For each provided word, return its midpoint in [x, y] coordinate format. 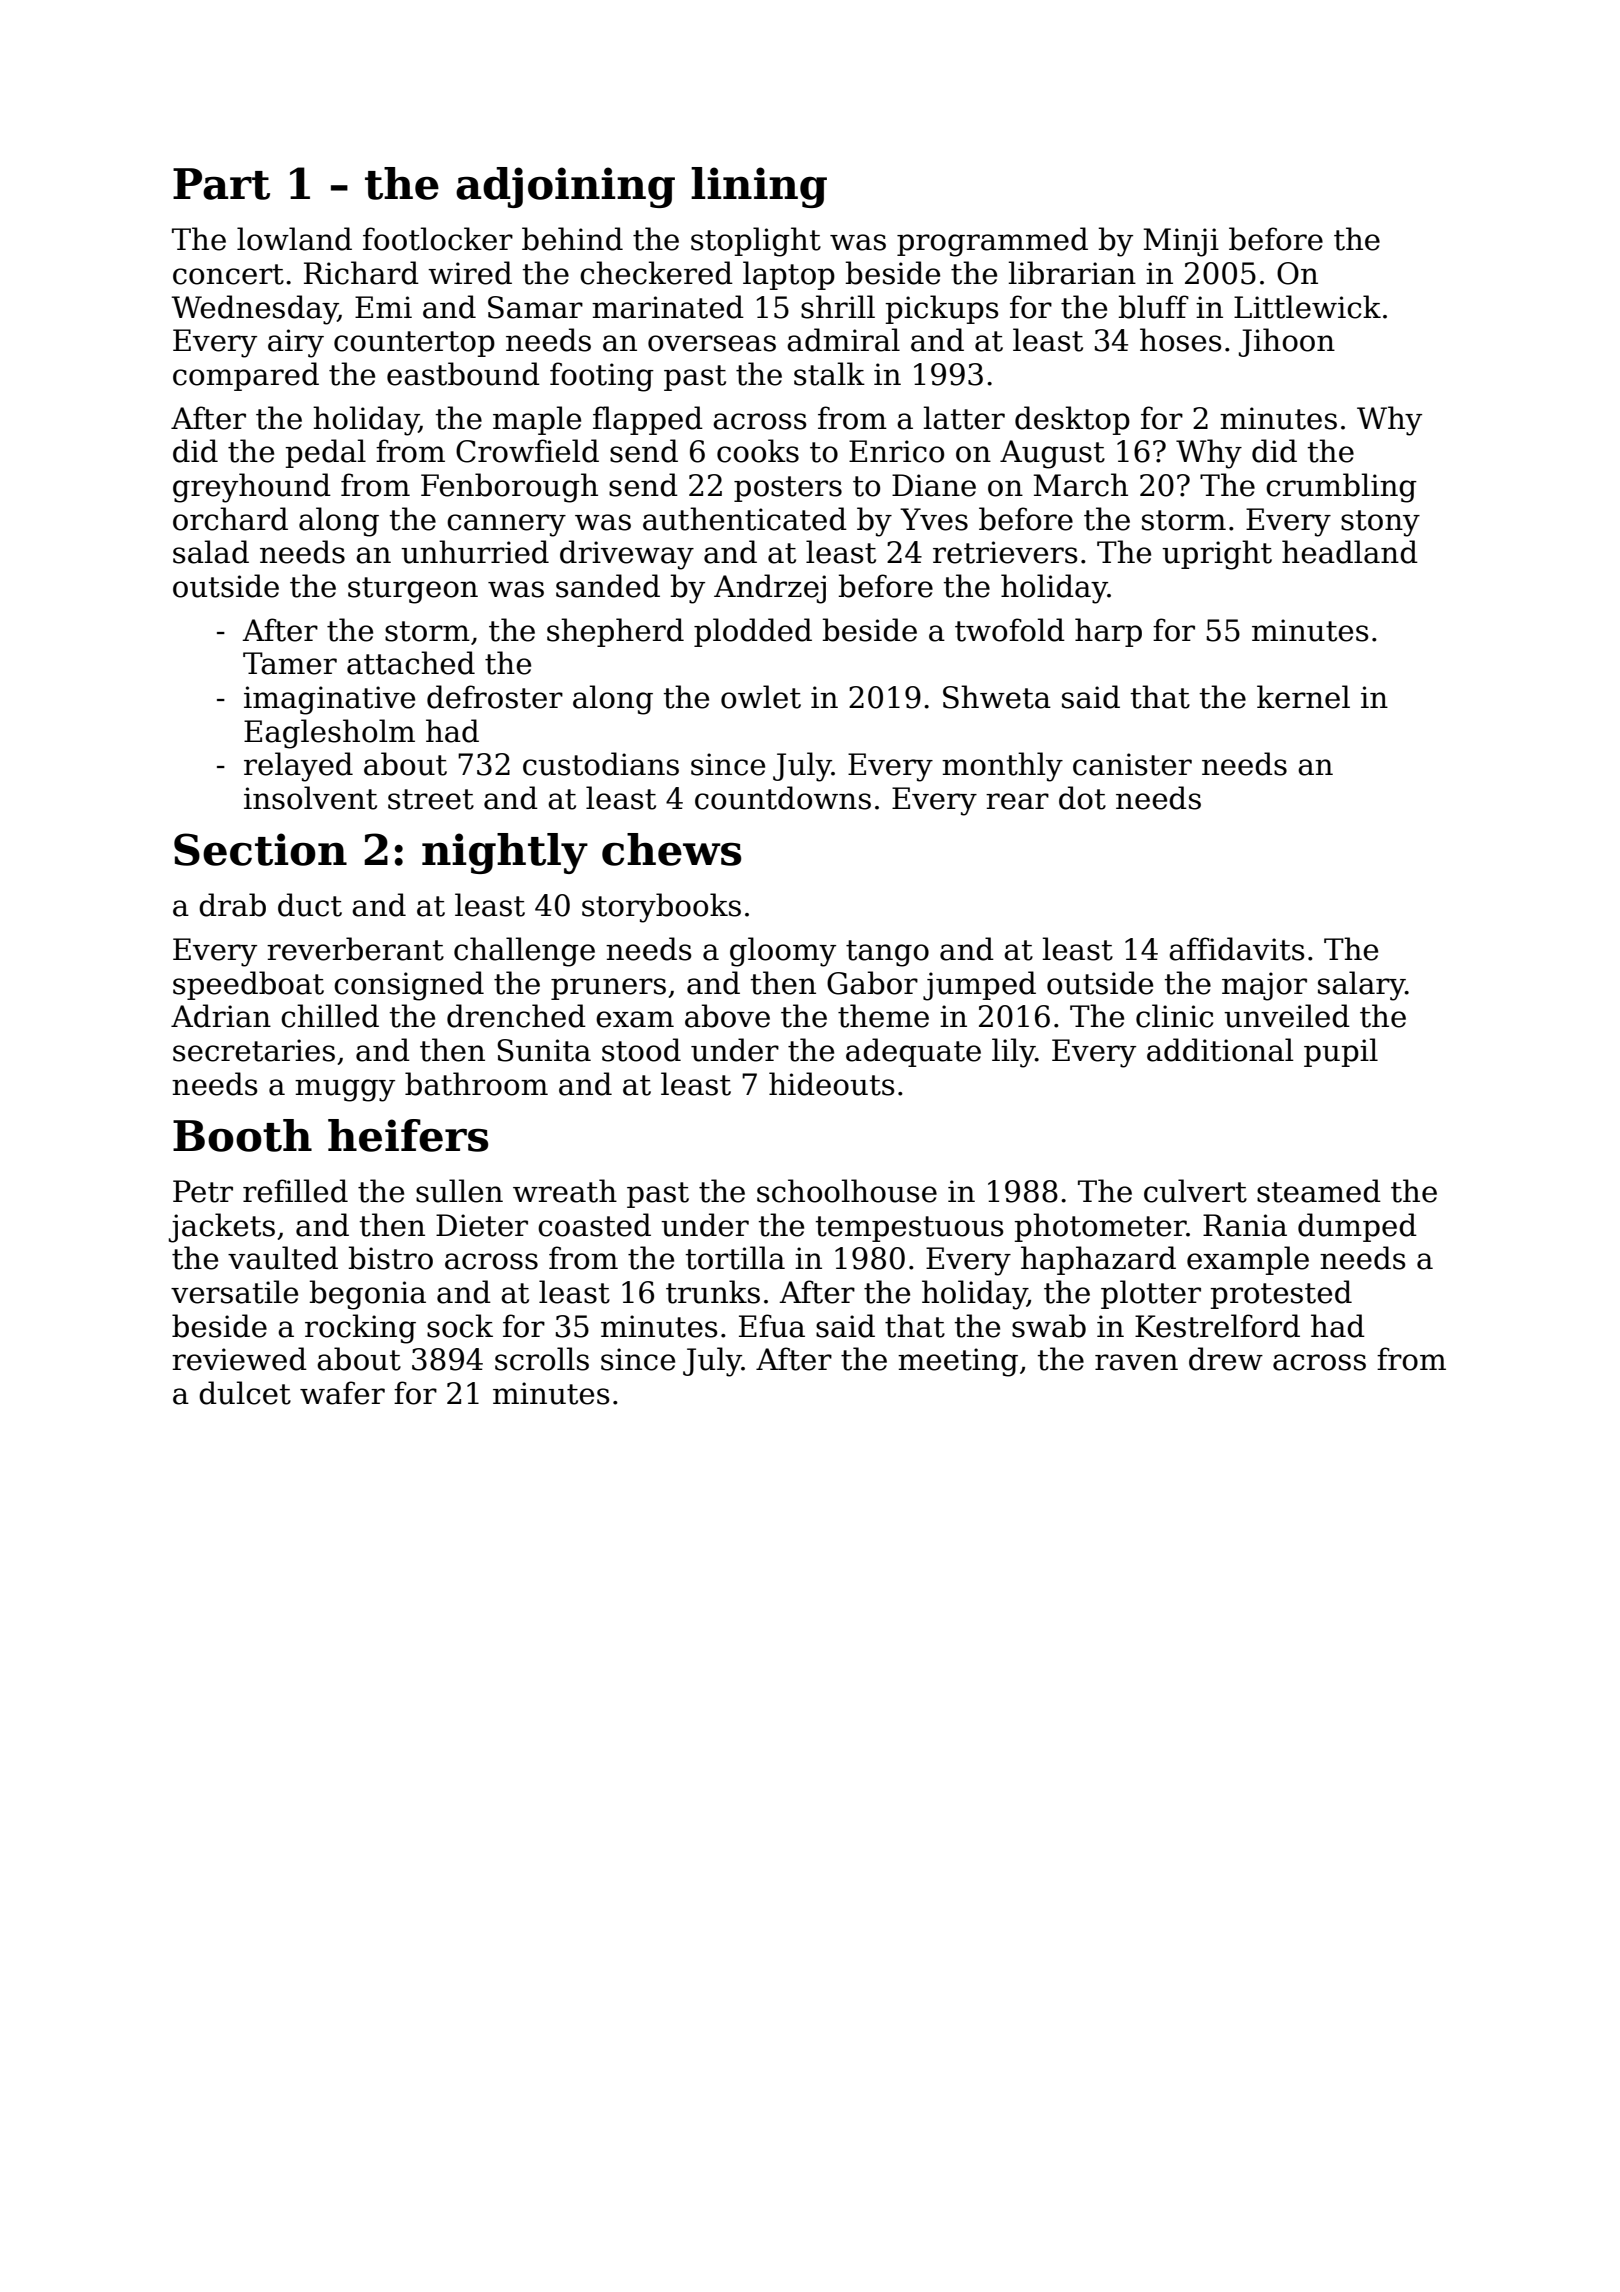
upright [1217, 555]
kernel [1303, 697]
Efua [772, 1326]
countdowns [783, 798]
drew [1226, 1359]
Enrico [896, 451]
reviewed [239, 1359]
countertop [414, 344]
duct [310, 905]
